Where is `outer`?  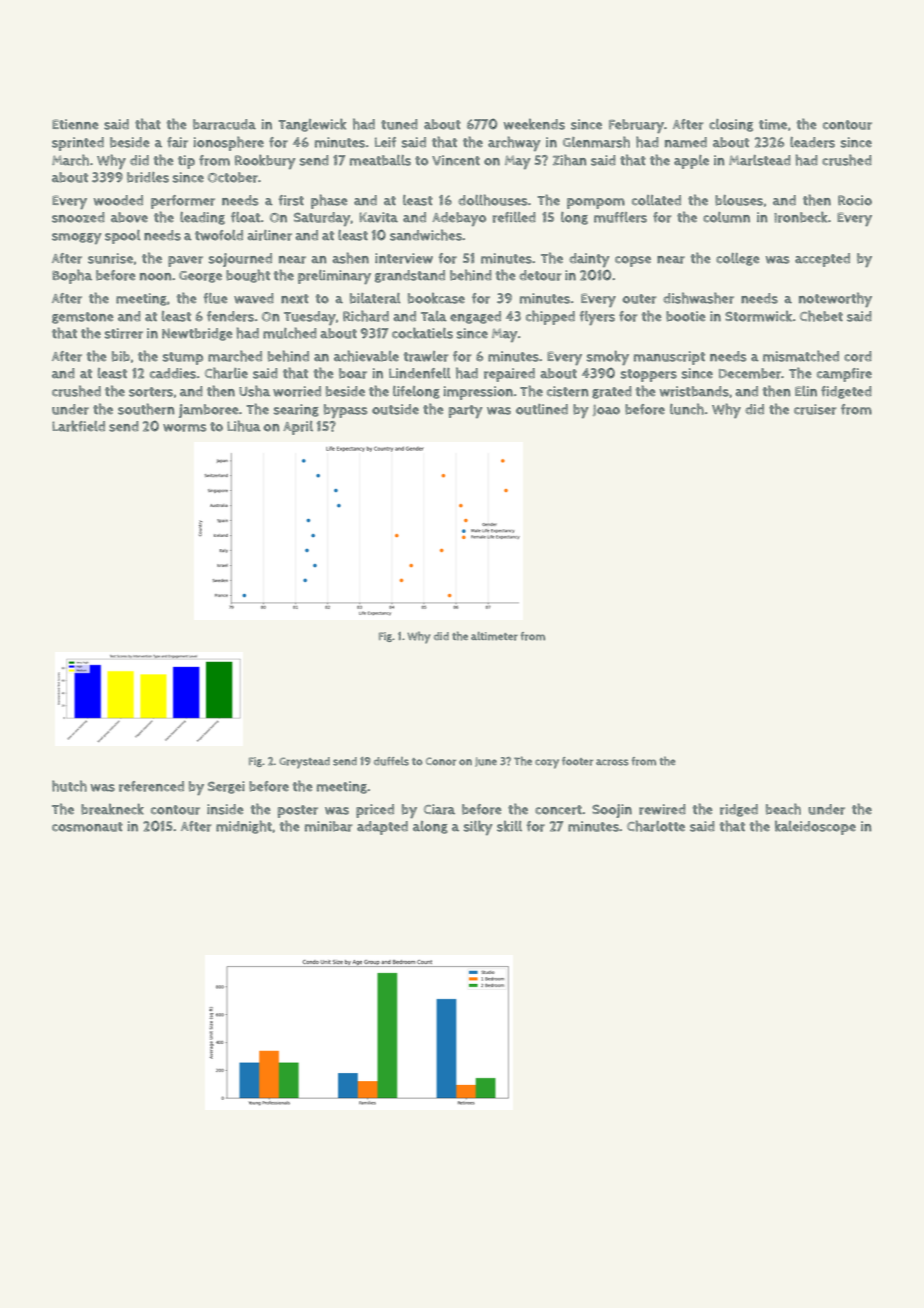
outer is located at coordinates (639, 299).
